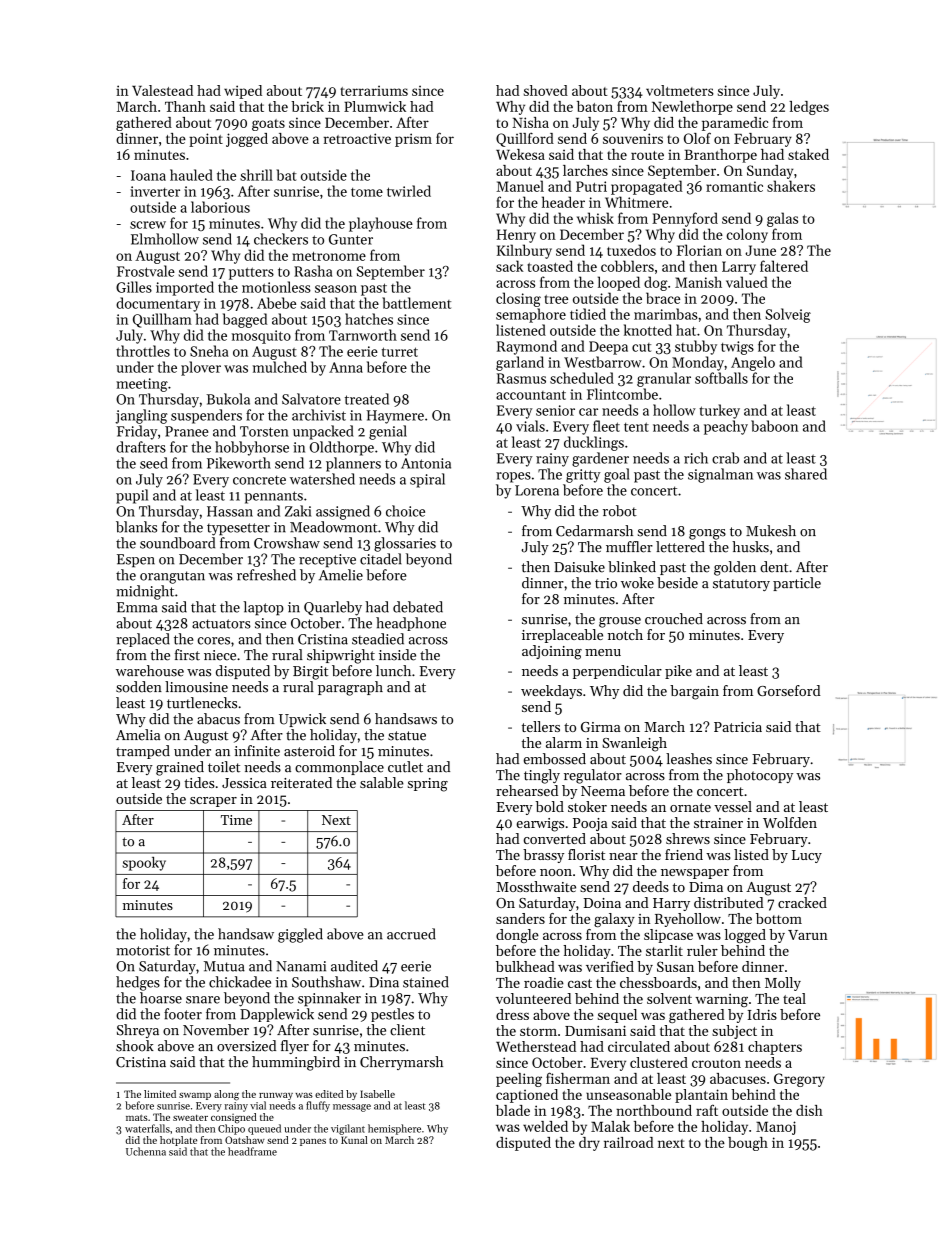 The height and width of the screenshot is (1233, 952). I want to click on stained, so click(426, 982).
